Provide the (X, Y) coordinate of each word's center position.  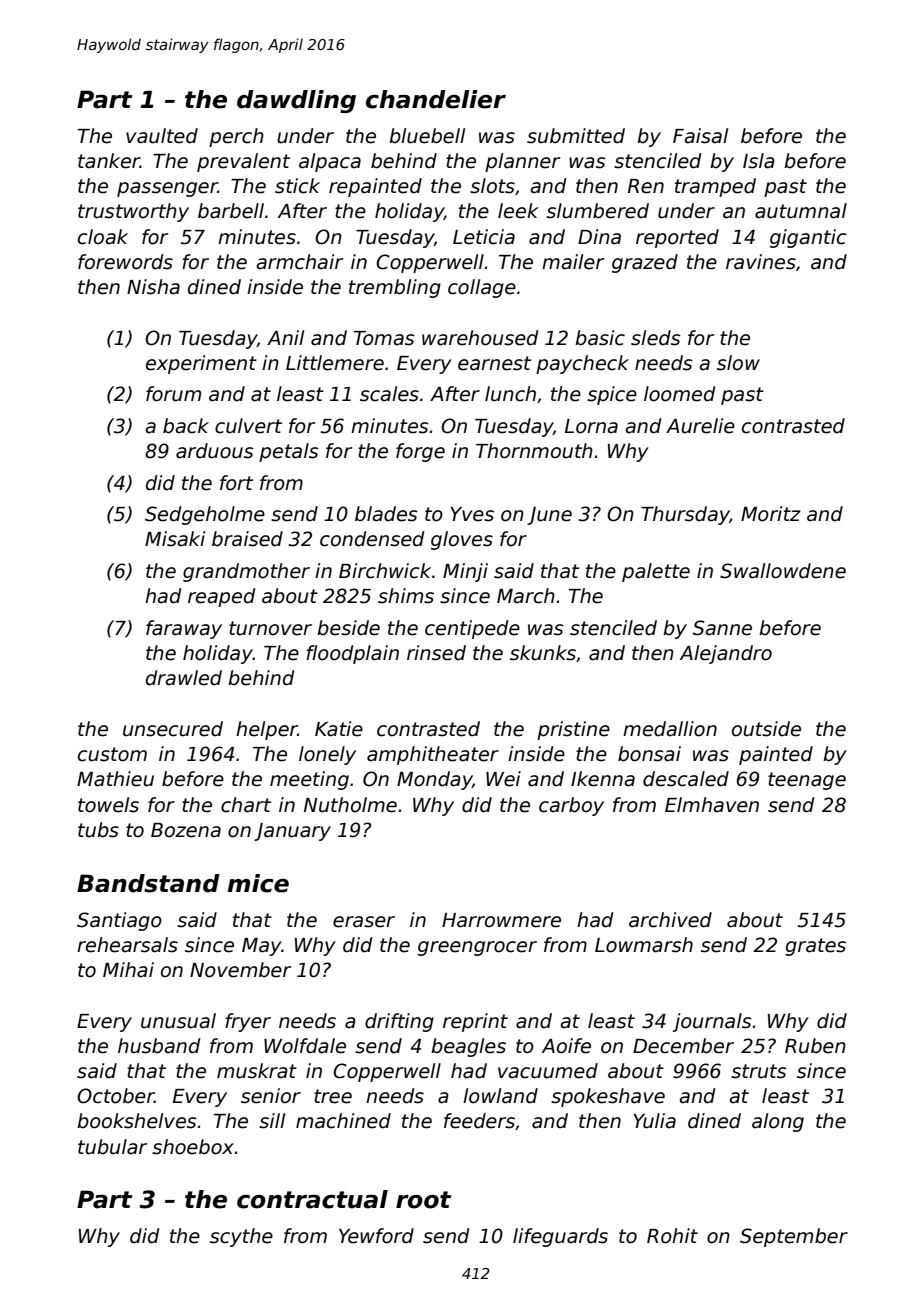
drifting (399, 1022)
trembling (395, 288)
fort (236, 483)
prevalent (243, 162)
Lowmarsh (644, 945)
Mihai (128, 970)
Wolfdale (305, 1046)
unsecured (173, 729)
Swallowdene (783, 571)
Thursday (685, 515)
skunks (543, 653)
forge (420, 452)
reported (677, 238)
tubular (112, 1147)
